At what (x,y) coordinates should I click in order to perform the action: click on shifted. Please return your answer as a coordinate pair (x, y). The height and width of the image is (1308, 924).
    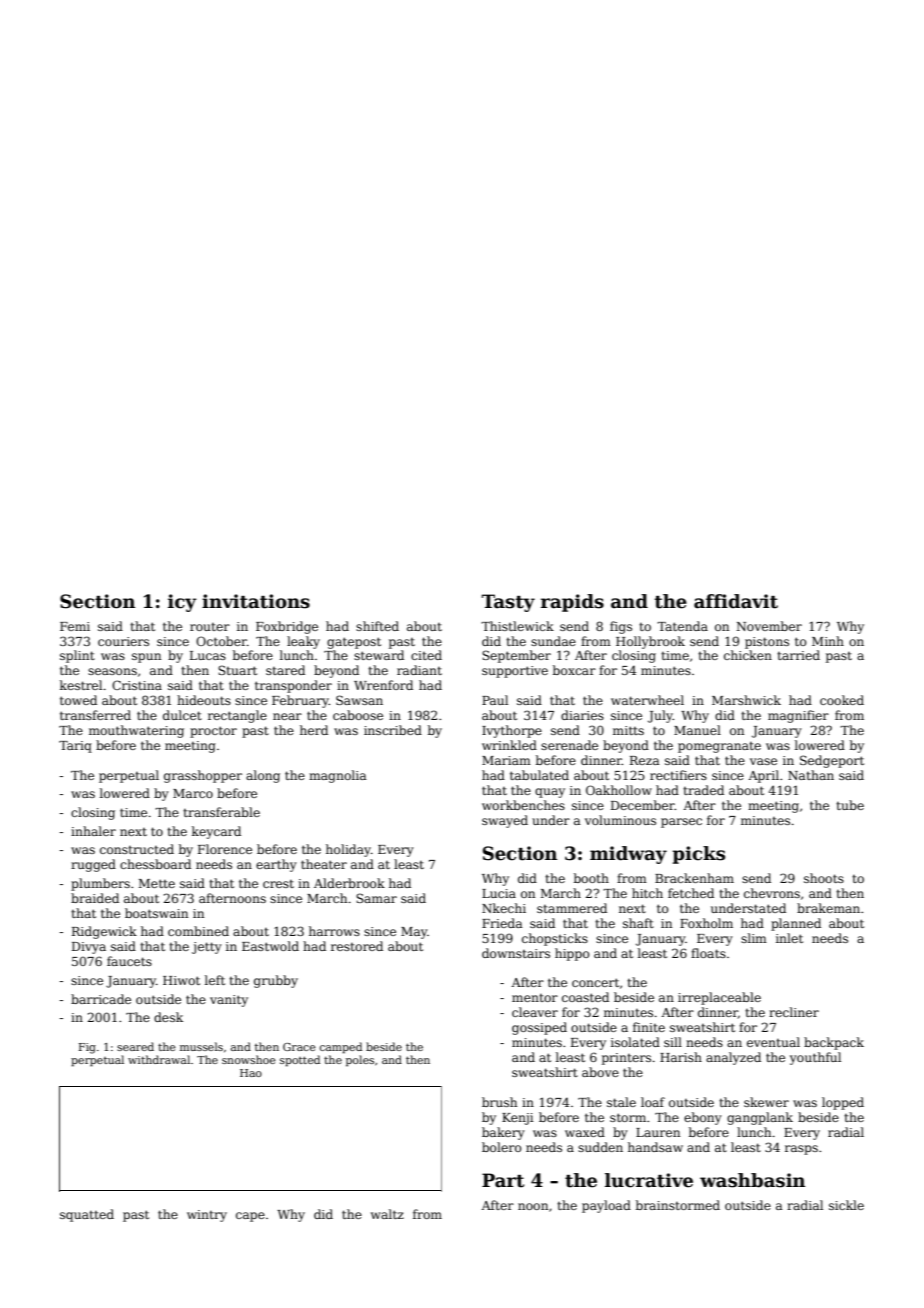
    Looking at the image, I should click on (377, 626).
